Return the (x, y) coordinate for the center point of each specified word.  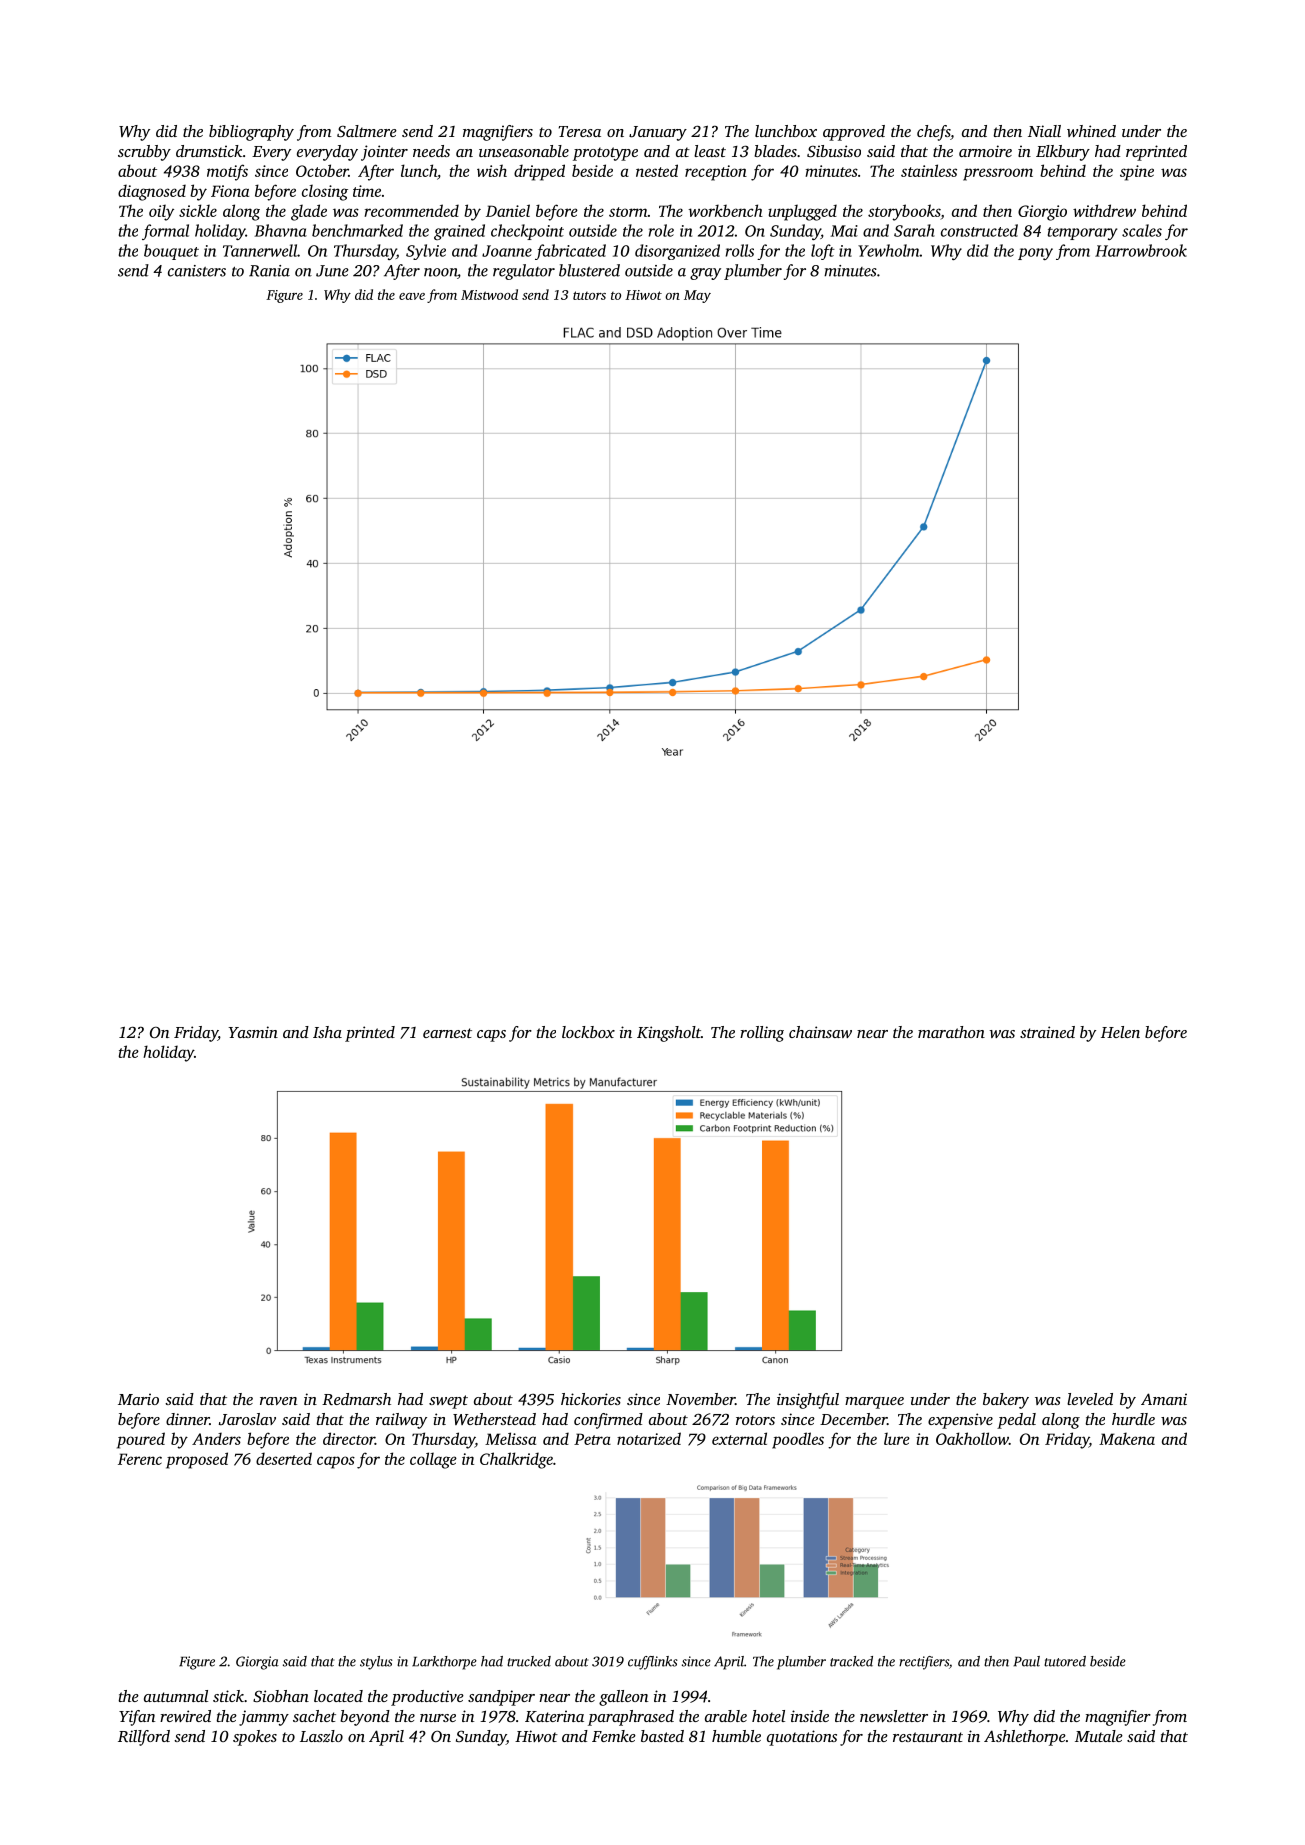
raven (278, 1401)
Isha (327, 1032)
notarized (649, 1438)
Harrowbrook (1141, 250)
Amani (1164, 1399)
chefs (933, 133)
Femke (614, 1736)
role (661, 230)
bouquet (171, 252)
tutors (589, 295)
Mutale (1099, 1736)
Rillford (144, 1738)
